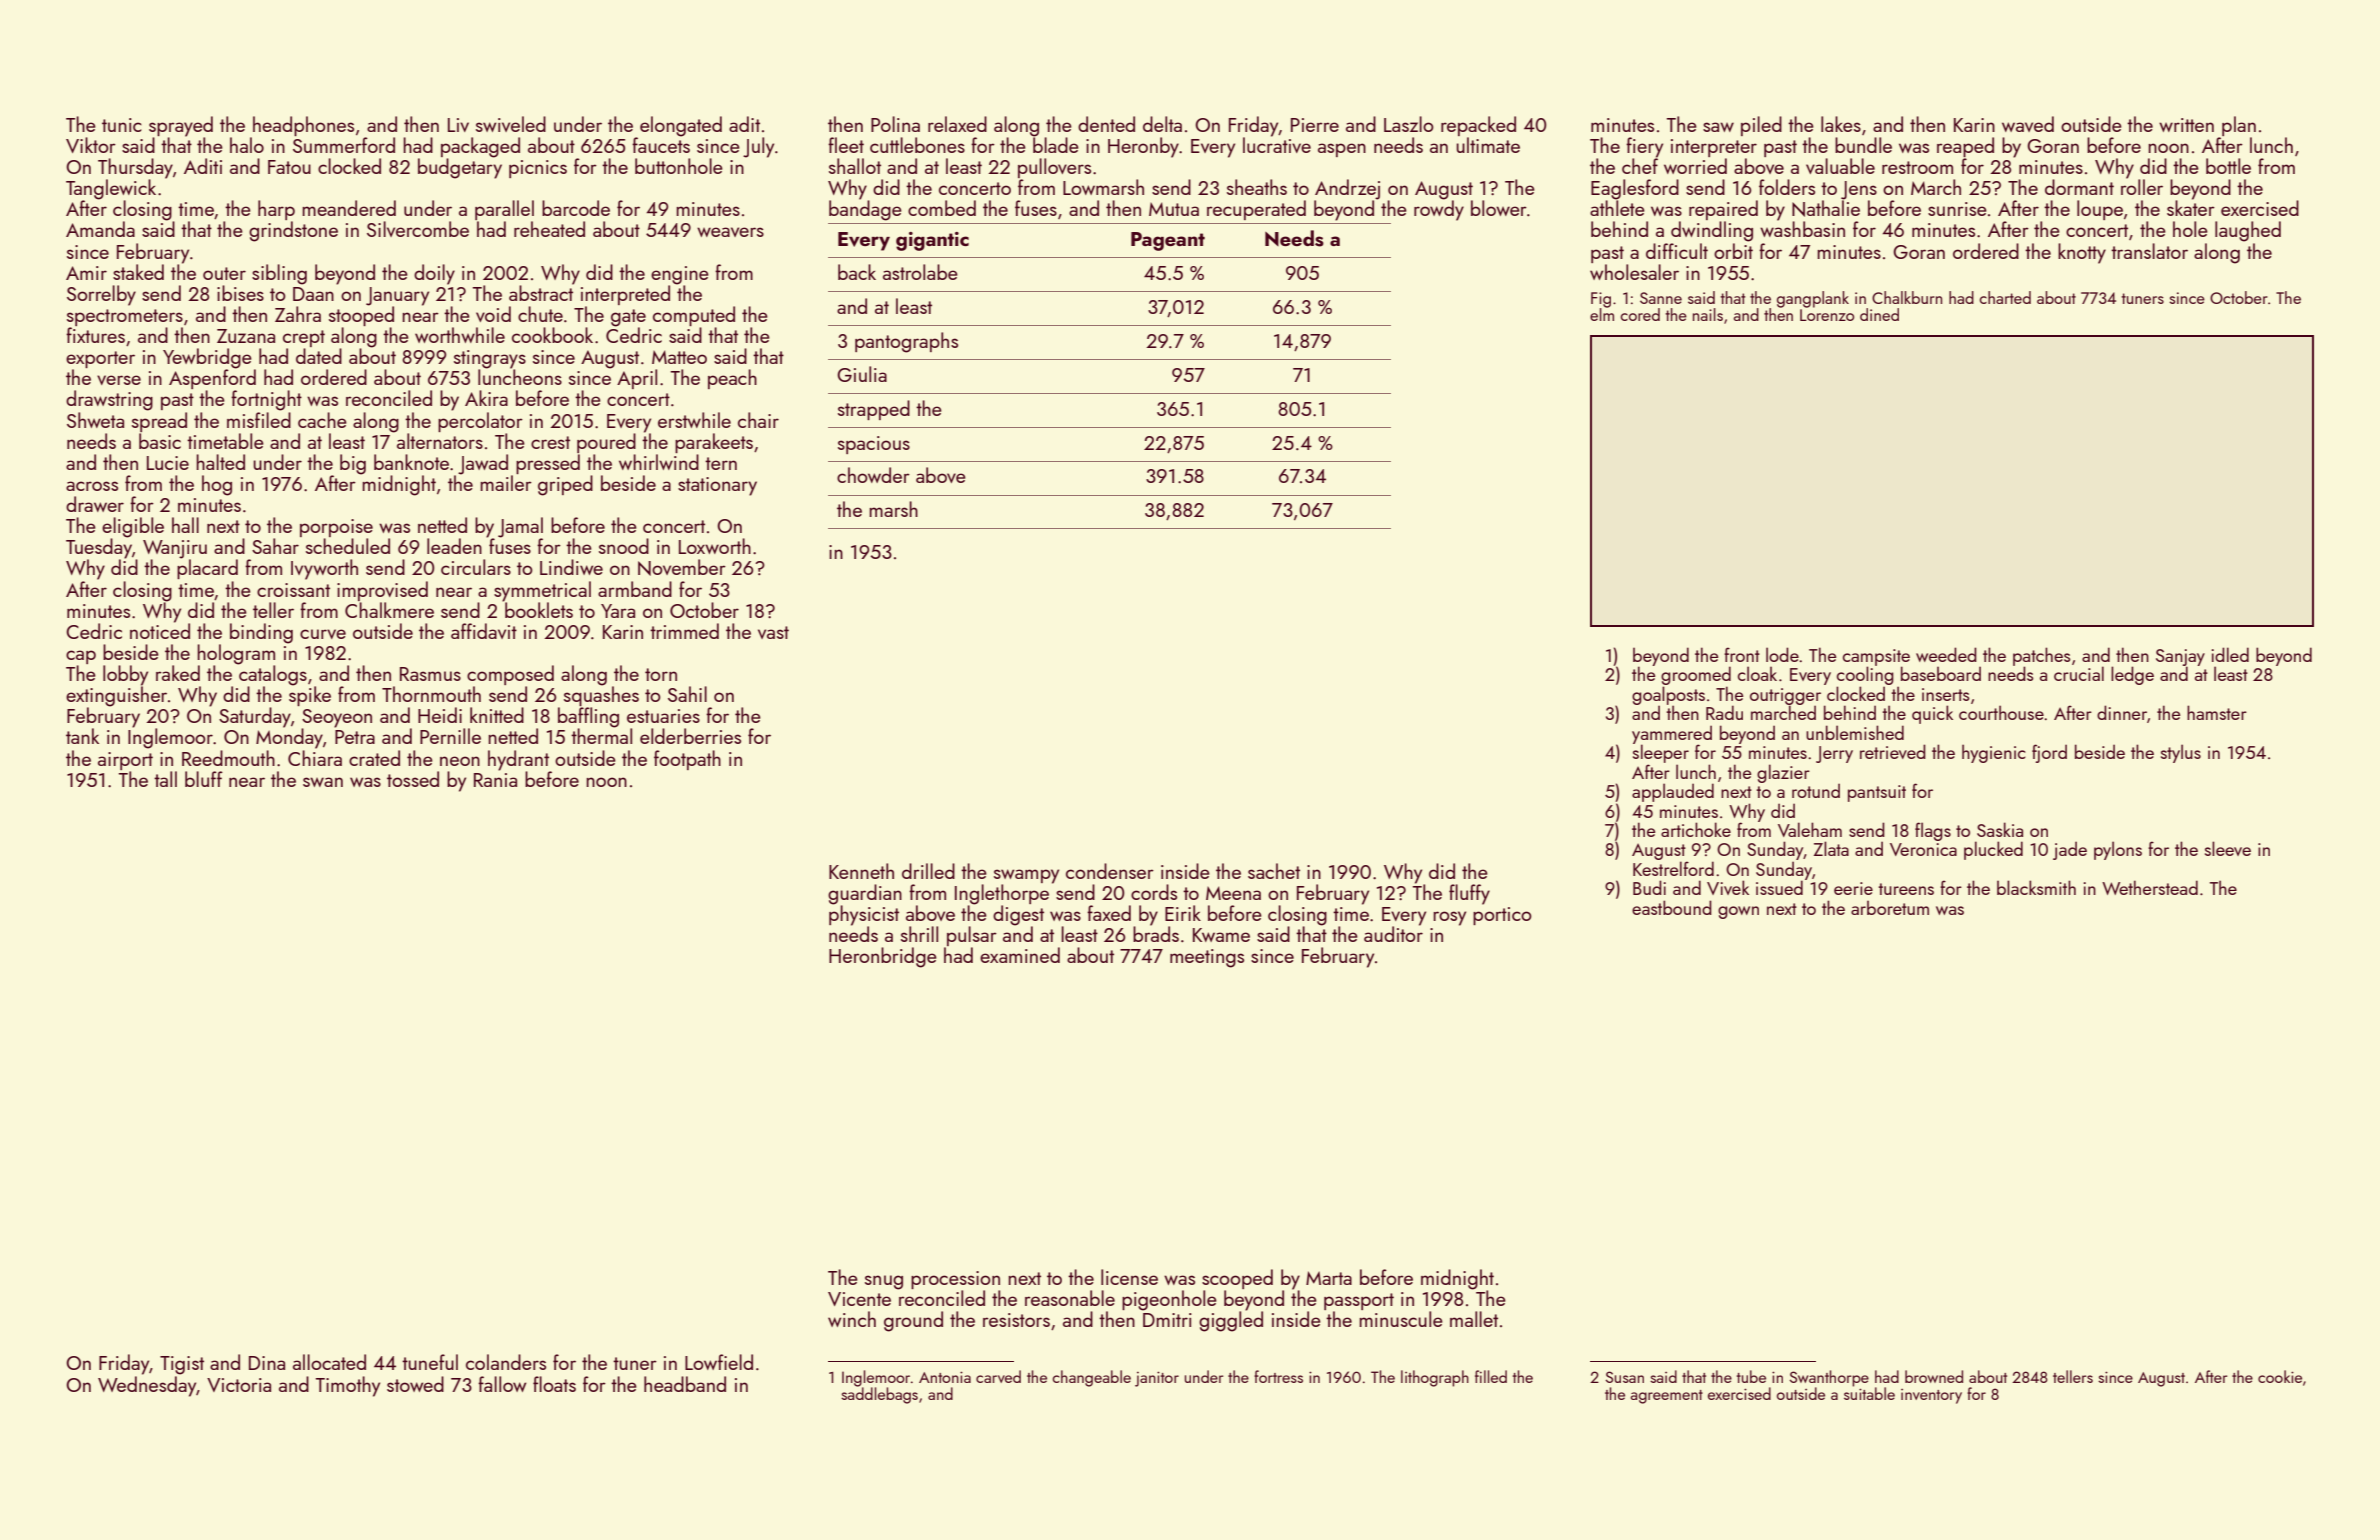 This screenshot has height=1540, width=2380. What do you see at coordinates (207, 358) in the screenshot?
I see `Yewbridge` at bounding box center [207, 358].
